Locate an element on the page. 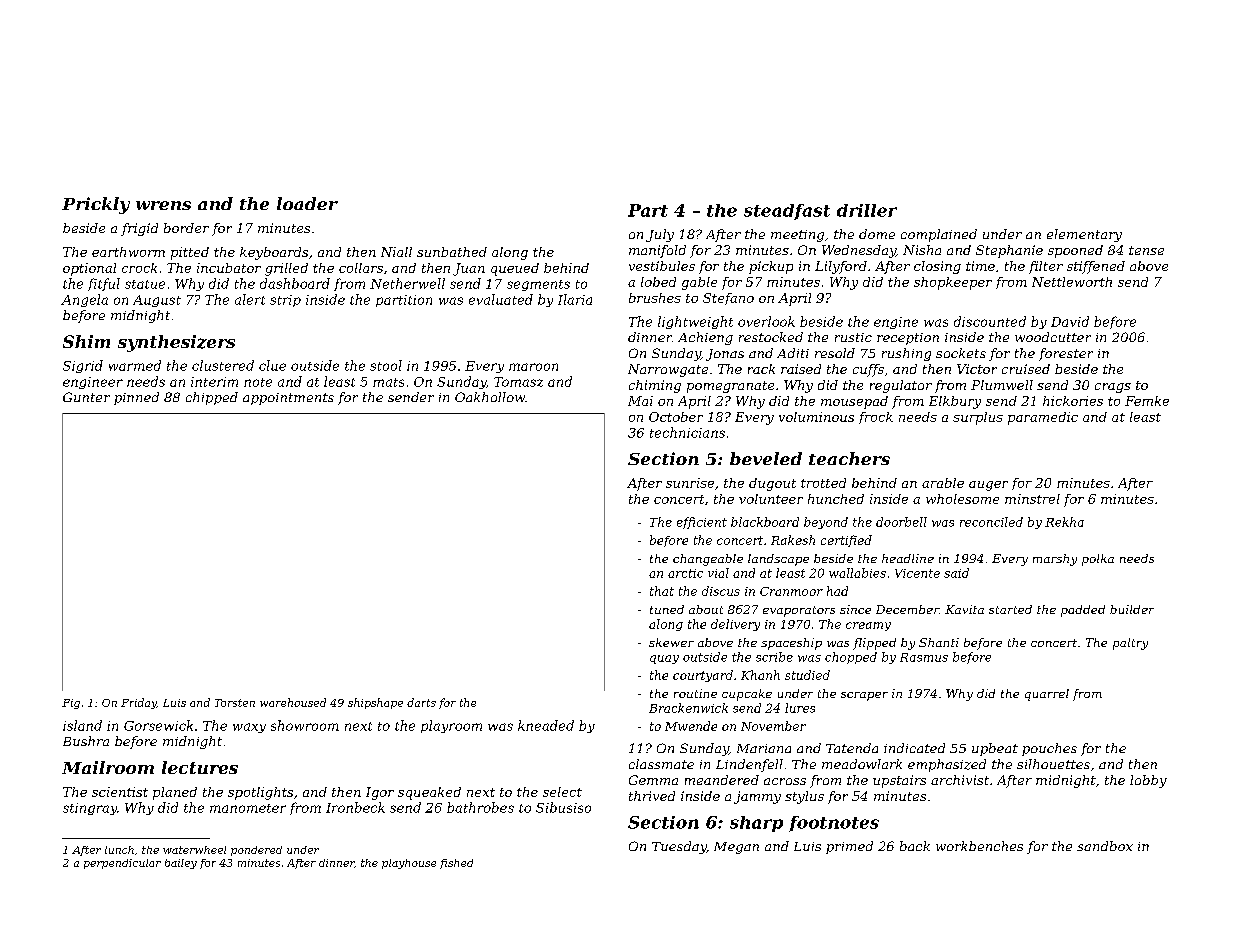 This document has width=1233, height=952. sharp is located at coordinates (756, 824).
